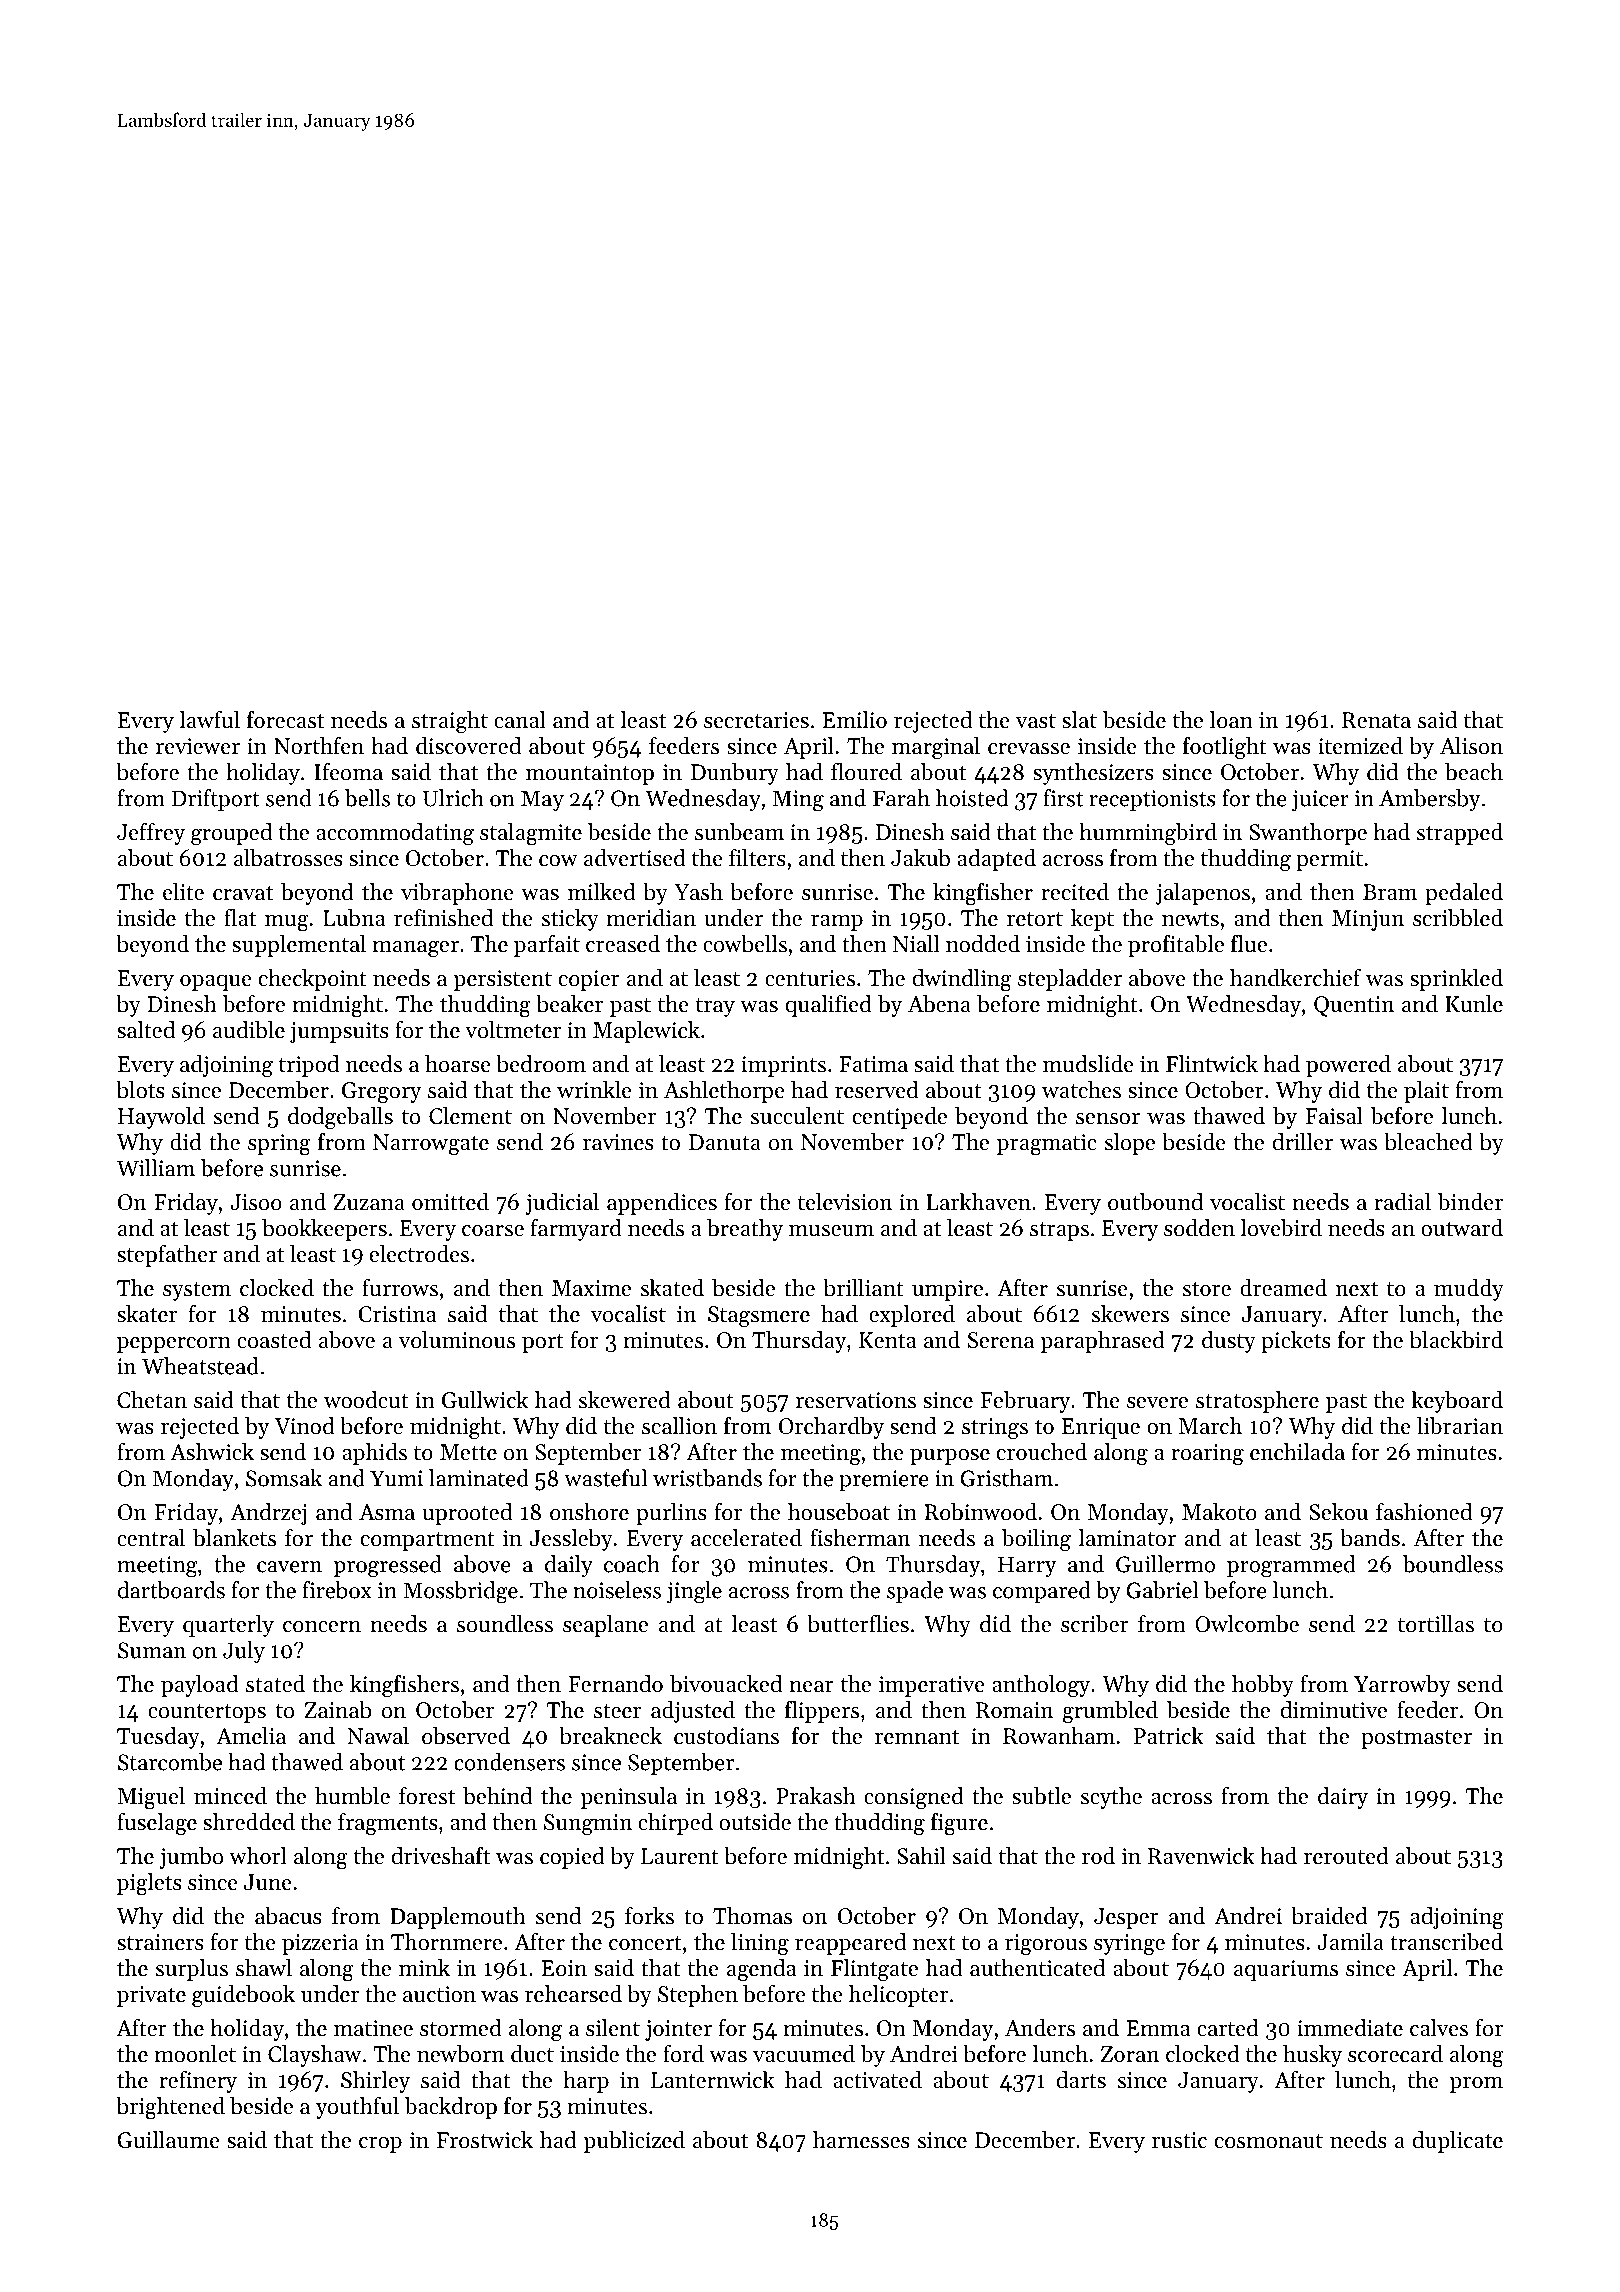 This page has height=2292, width=1620. What do you see at coordinates (1303, 1142) in the page?
I see `driller` at bounding box center [1303, 1142].
